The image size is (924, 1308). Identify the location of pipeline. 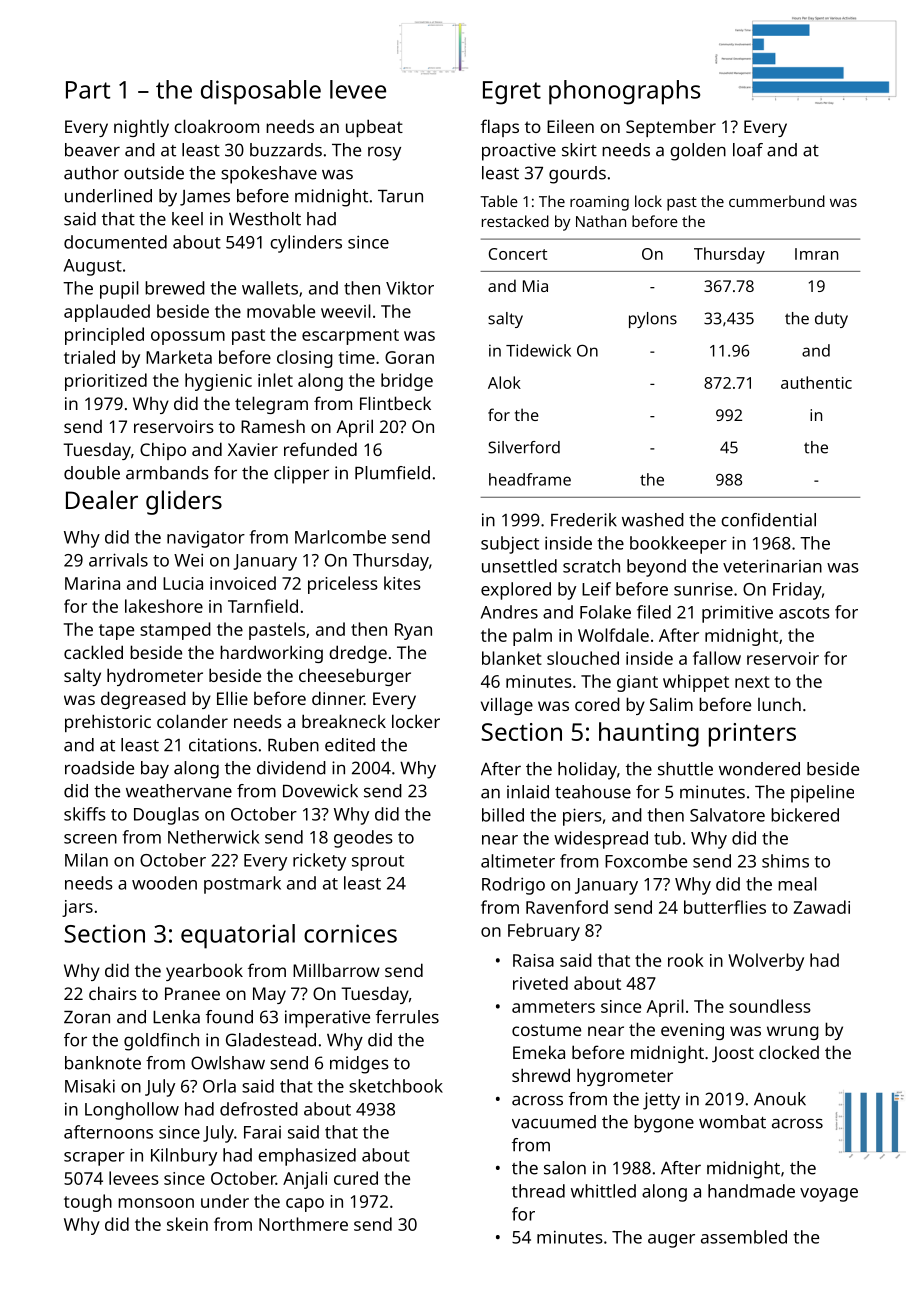
(822, 794).
